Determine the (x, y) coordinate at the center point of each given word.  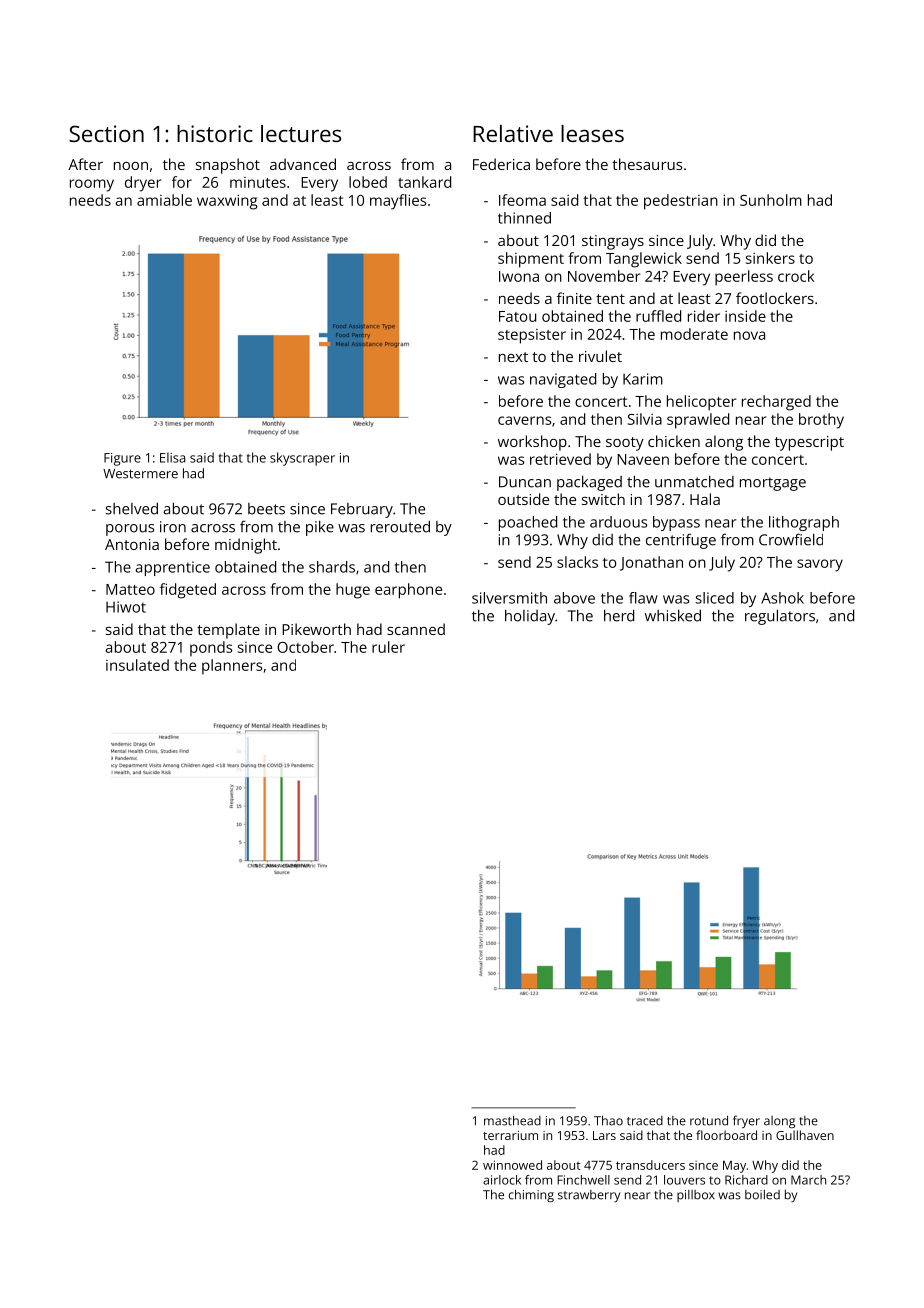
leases (592, 133)
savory (820, 565)
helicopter (701, 403)
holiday (530, 617)
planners (232, 667)
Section (106, 133)
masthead (512, 1120)
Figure (122, 459)
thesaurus (647, 164)
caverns (524, 420)
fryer (746, 1122)
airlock (502, 1180)
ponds (211, 649)
